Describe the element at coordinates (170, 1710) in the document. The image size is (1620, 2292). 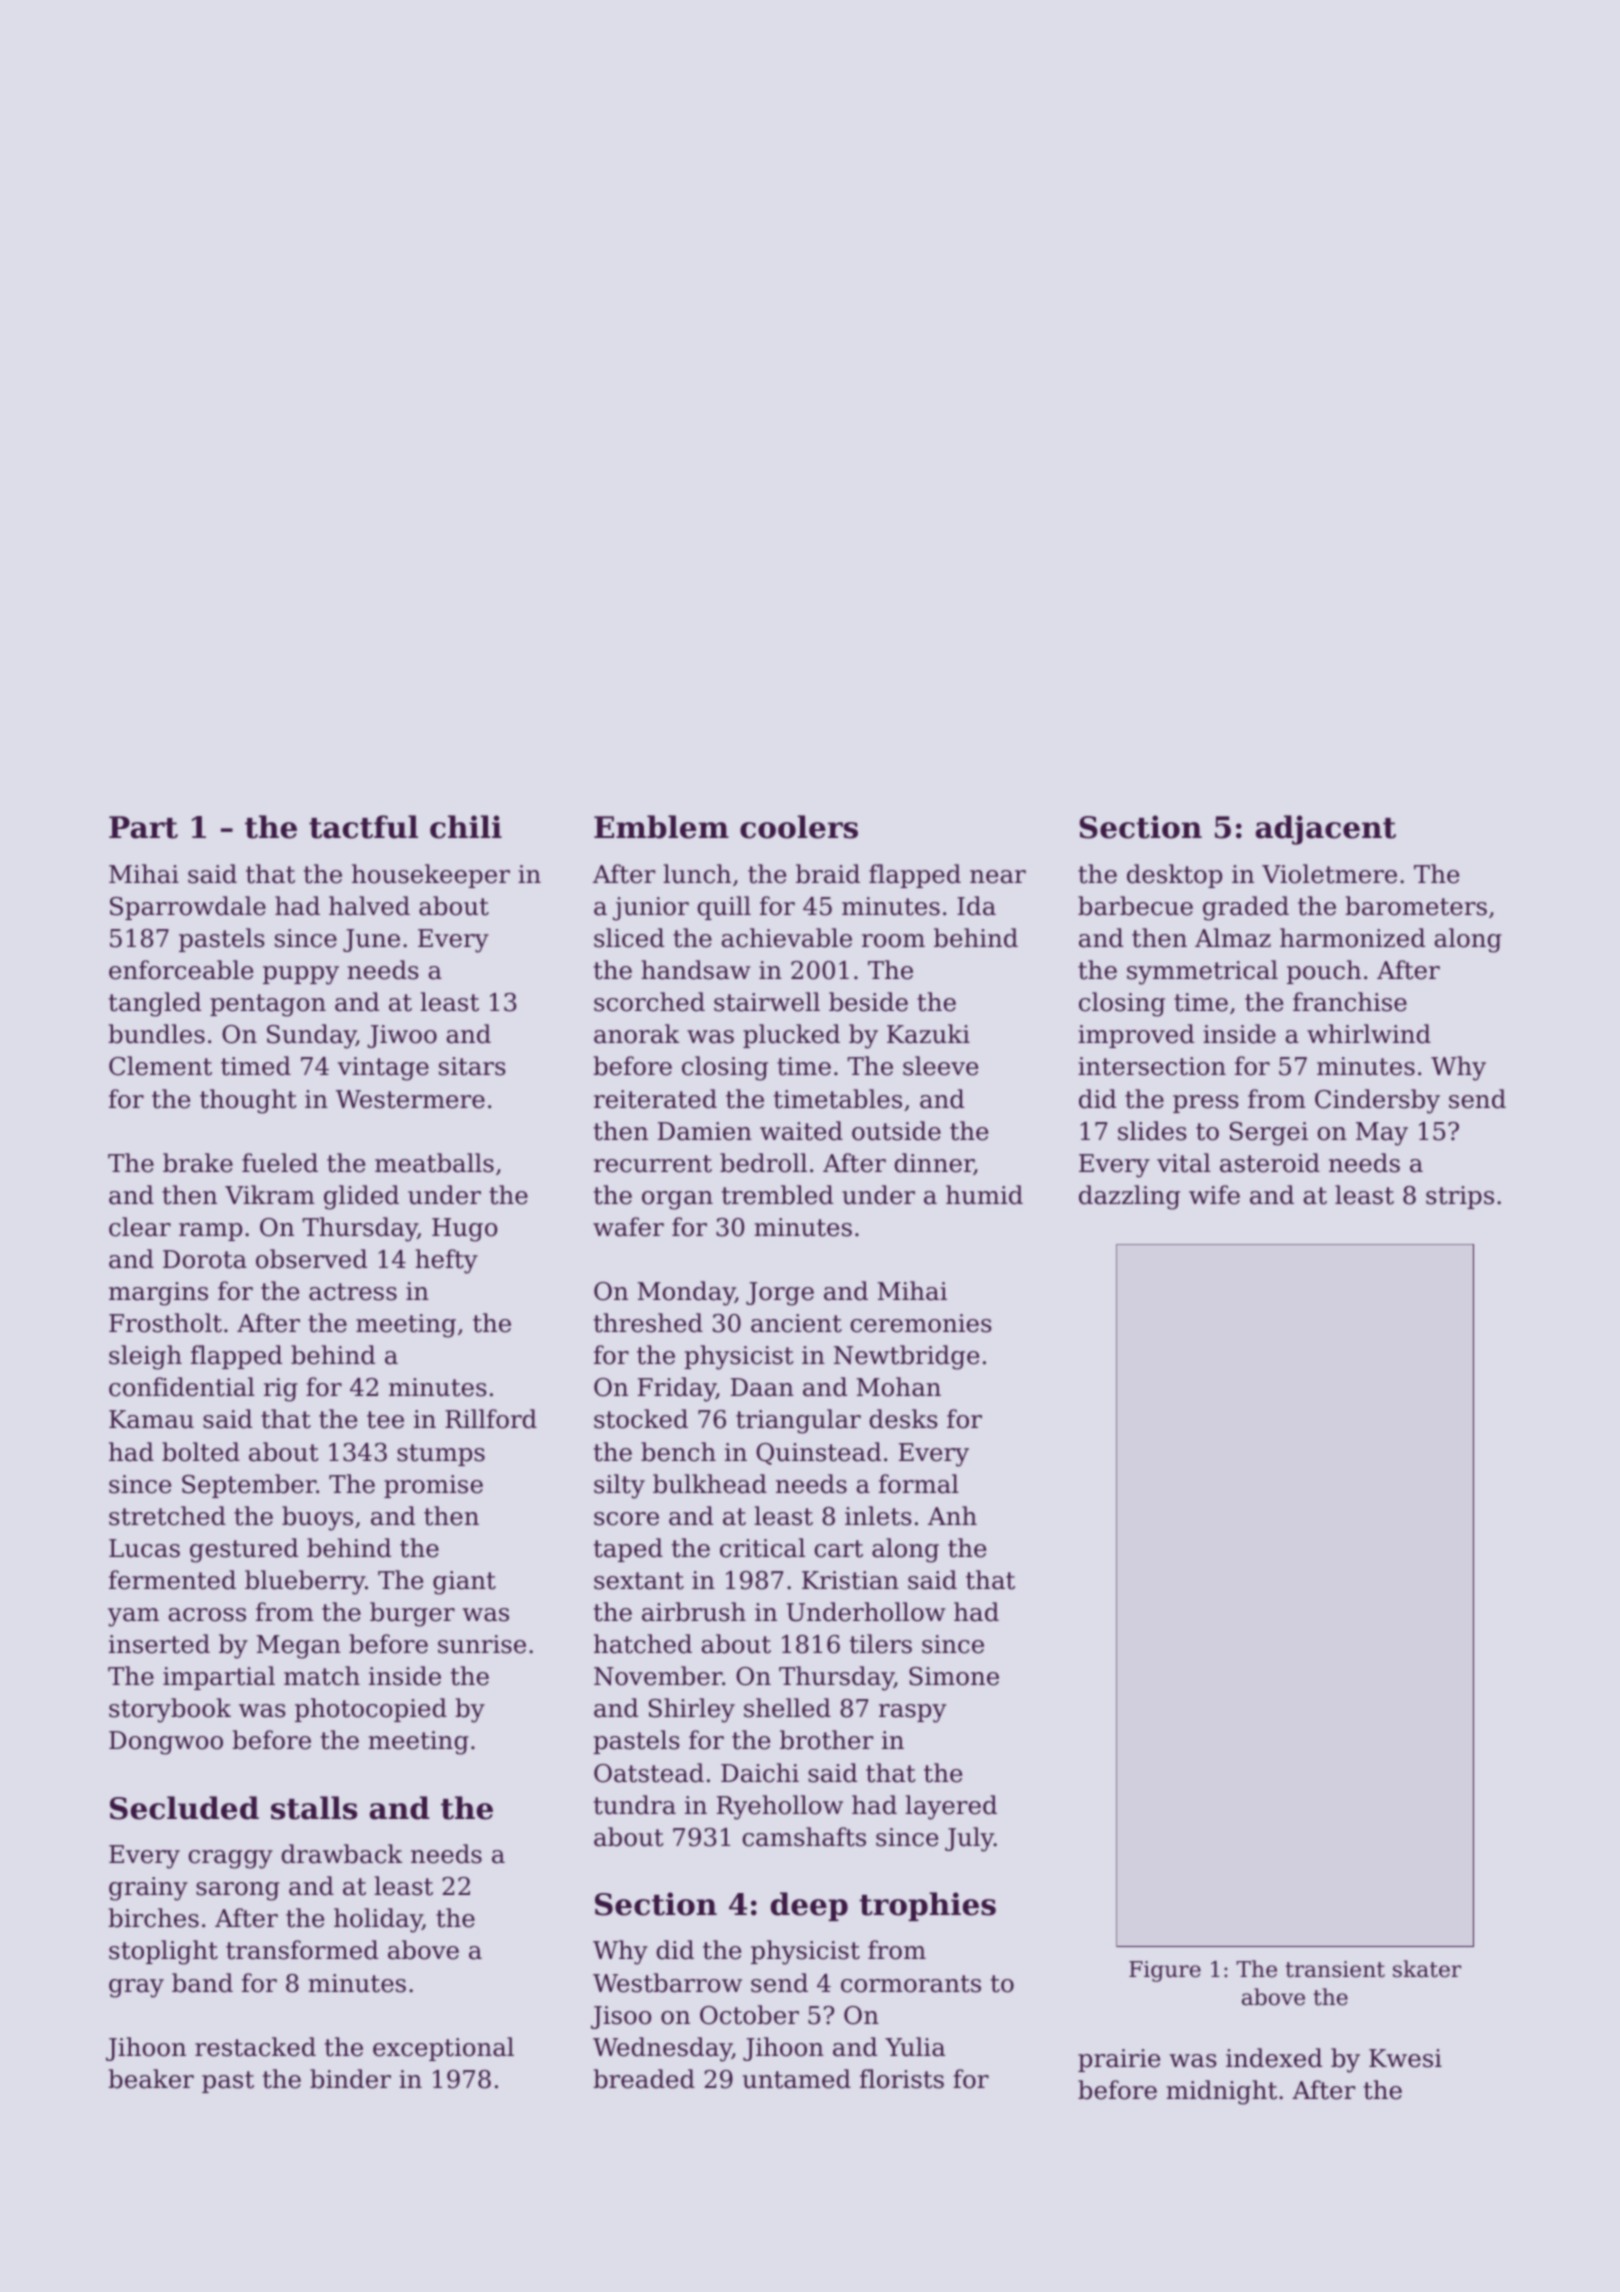
I see `storybook` at that location.
